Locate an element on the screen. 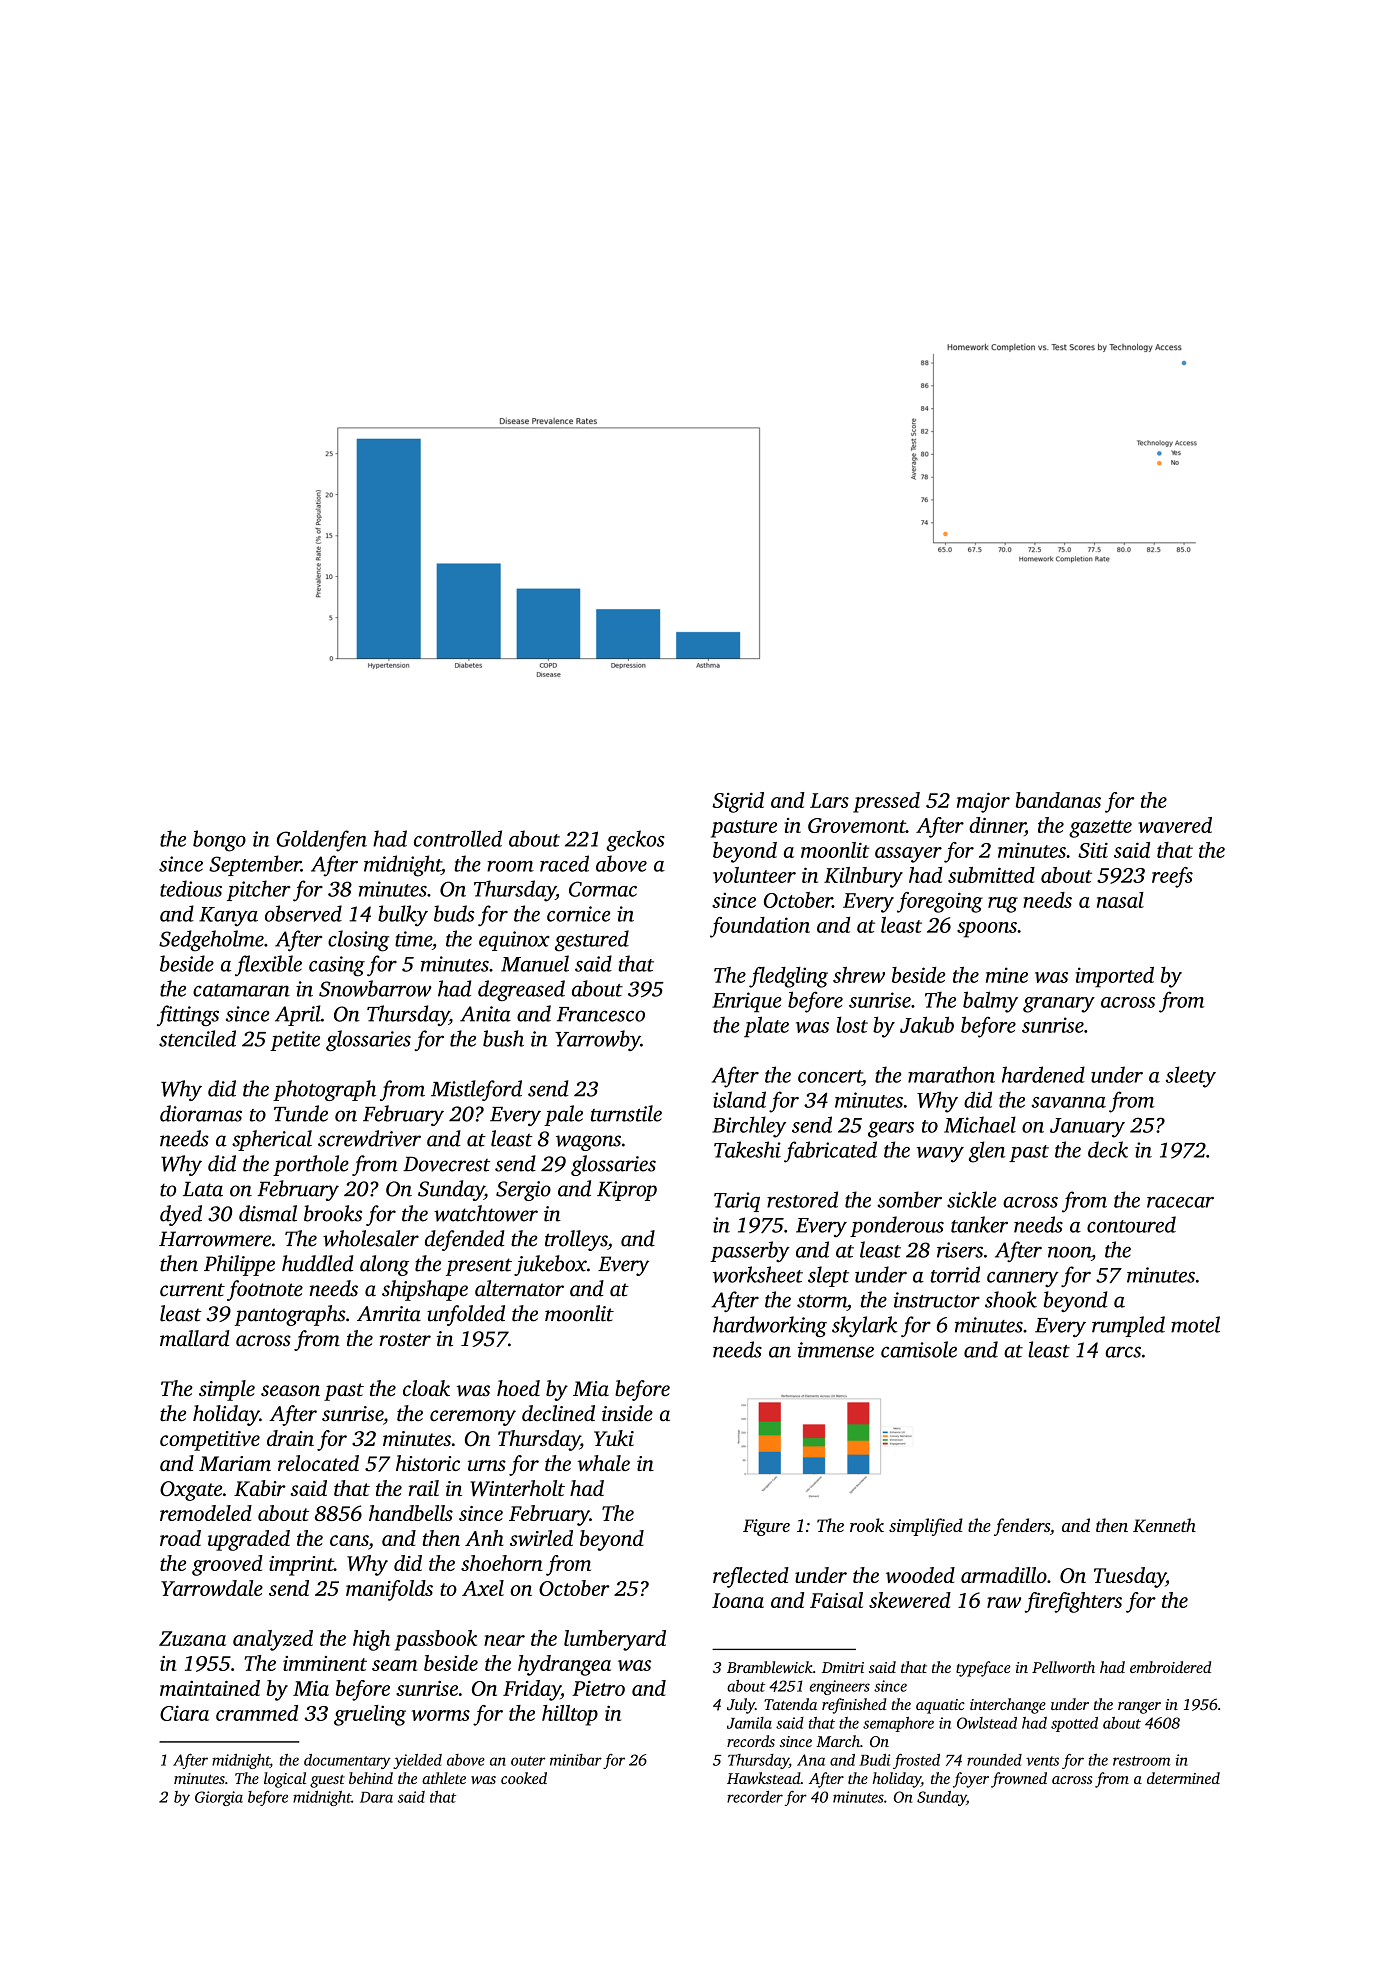 The height and width of the screenshot is (1969, 1386). Yuki is located at coordinates (614, 1438).
